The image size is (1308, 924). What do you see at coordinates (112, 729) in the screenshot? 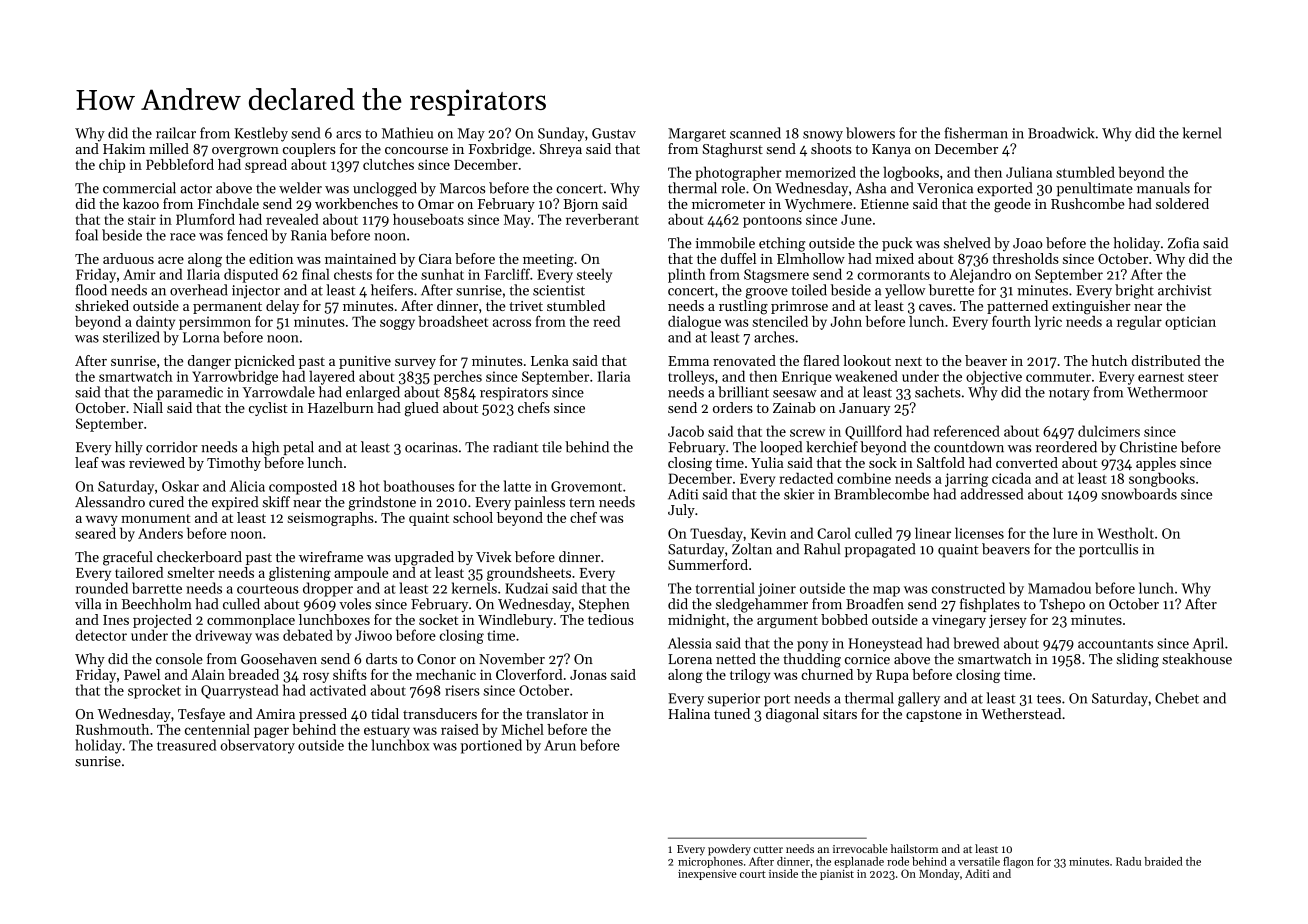
I see `Rushmouth` at bounding box center [112, 729].
